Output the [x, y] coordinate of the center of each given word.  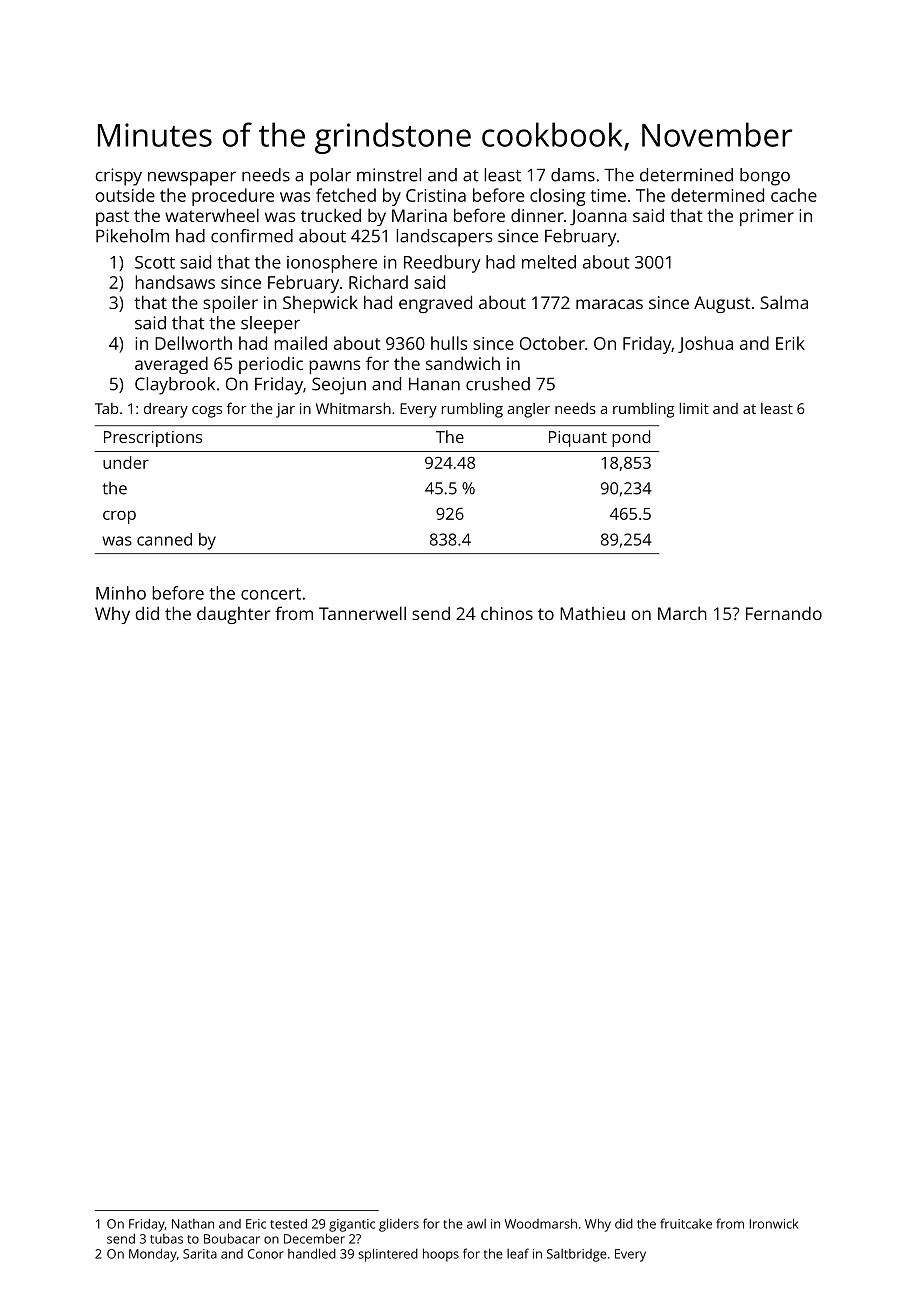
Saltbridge [577, 1255]
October [552, 343]
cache [794, 195]
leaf [518, 1253]
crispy [118, 177]
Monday [153, 1255]
